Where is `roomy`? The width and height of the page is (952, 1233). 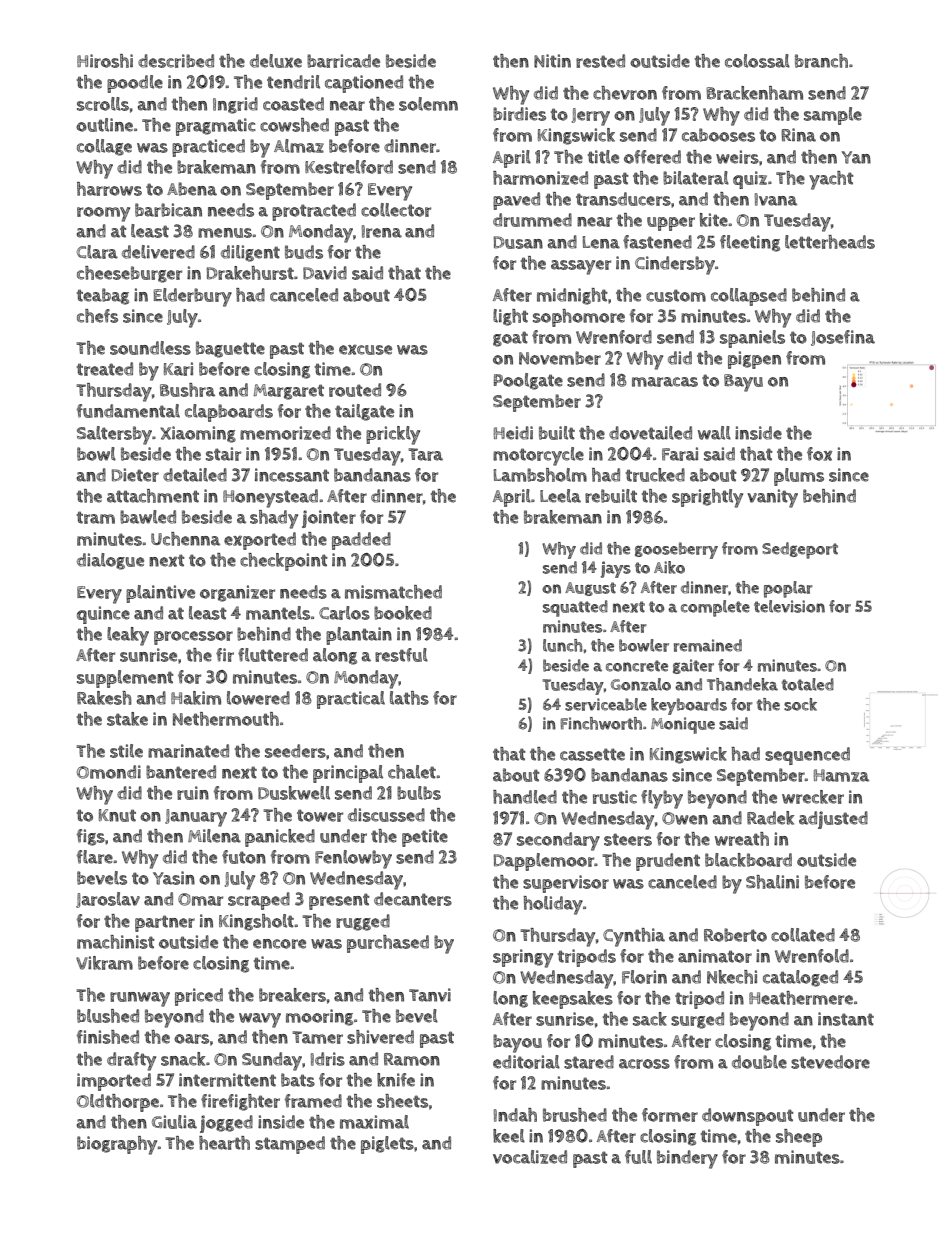
roomy is located at coordinates (103, 214).
